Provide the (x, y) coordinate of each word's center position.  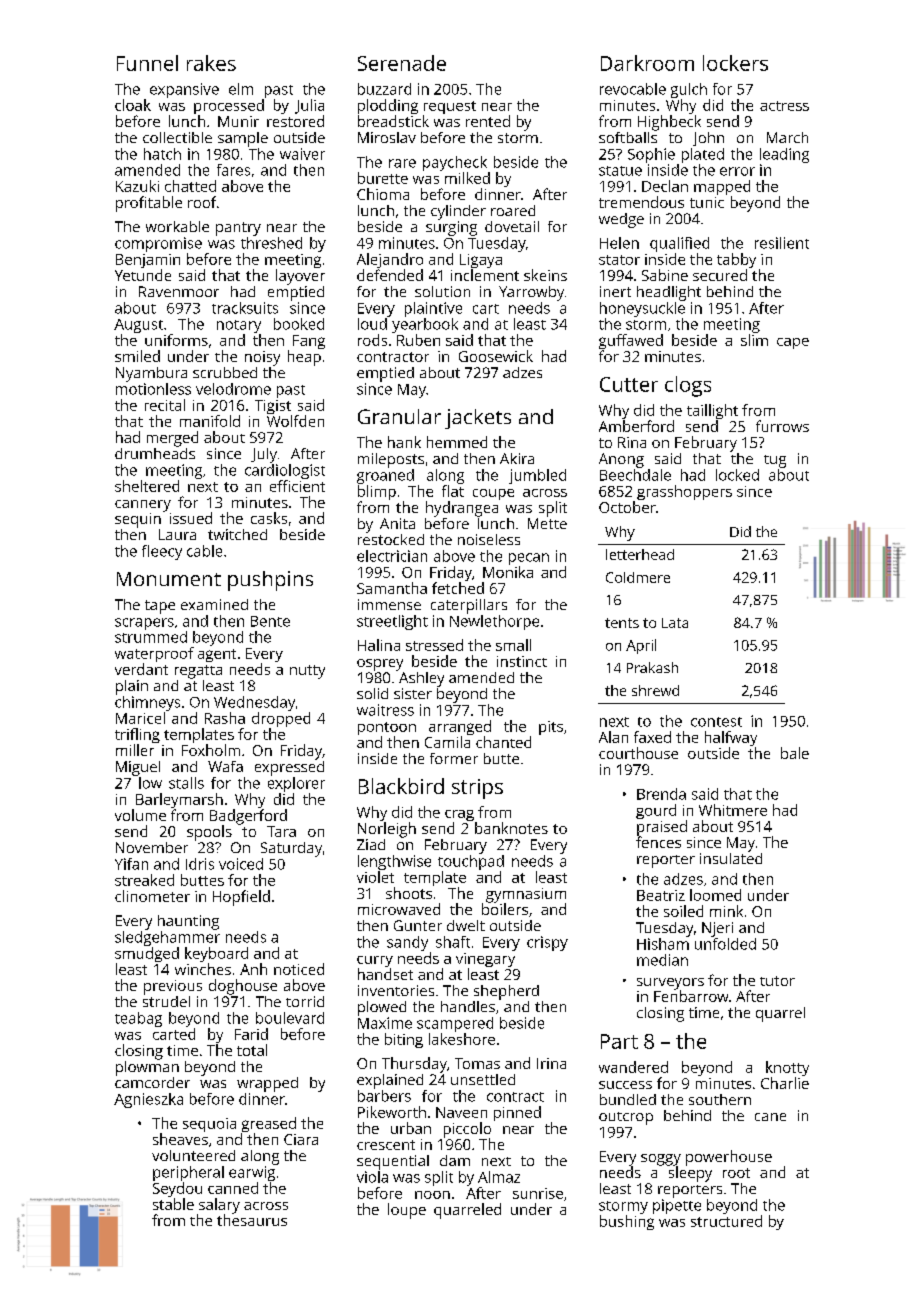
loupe (407, 1211)
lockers (735, 63)
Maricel (140, 718)
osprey (380, 665)
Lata (675, 623)
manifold (210, 421)
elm (241, 89)
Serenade (402, 63)
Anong (621, 460)
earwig (252, 1173)
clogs (688, 386)
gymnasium (526, 895)
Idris (200, 864)
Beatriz (661, 895)
